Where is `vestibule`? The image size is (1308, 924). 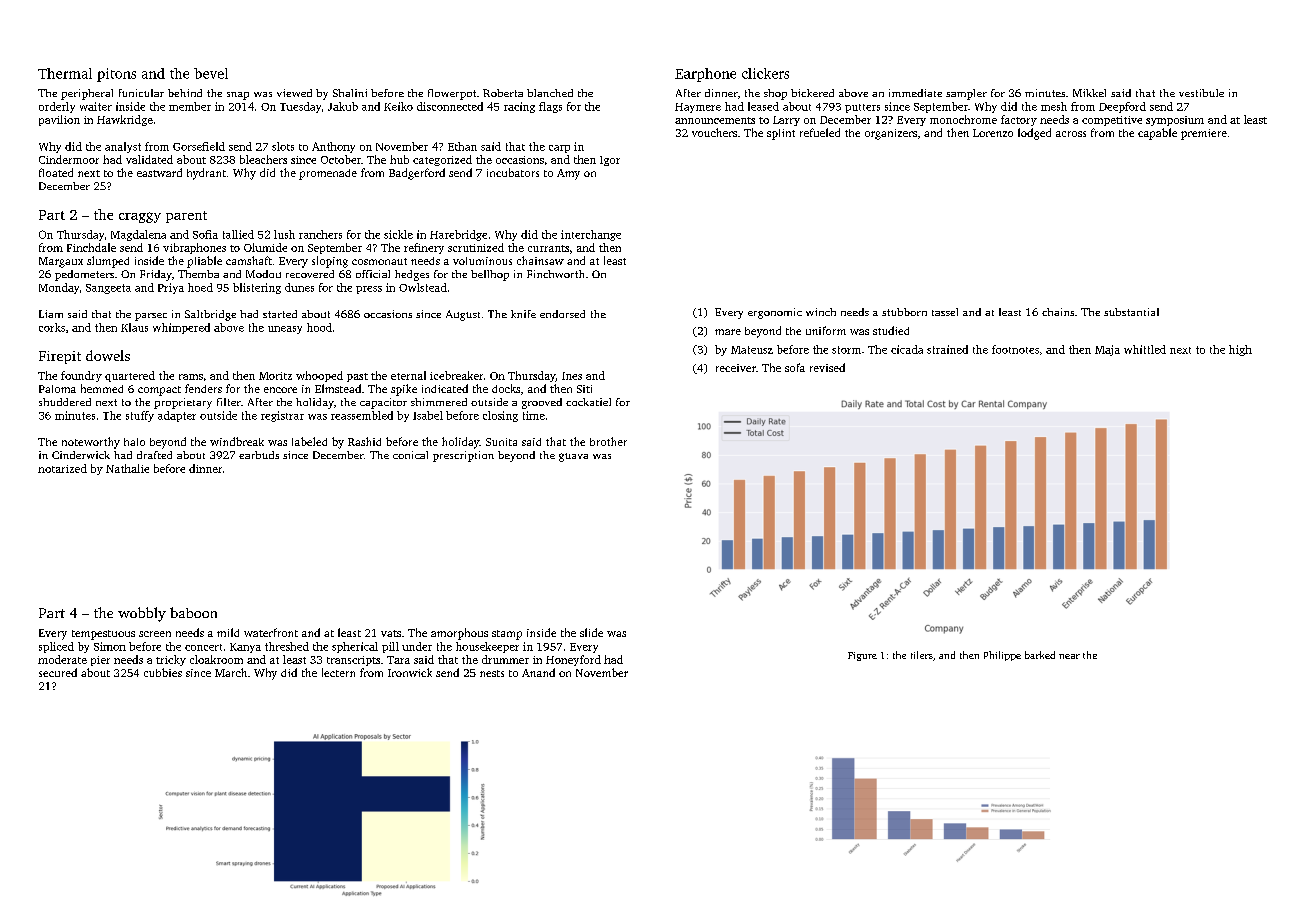
vestibule is located at coordinates (1201, 93).
